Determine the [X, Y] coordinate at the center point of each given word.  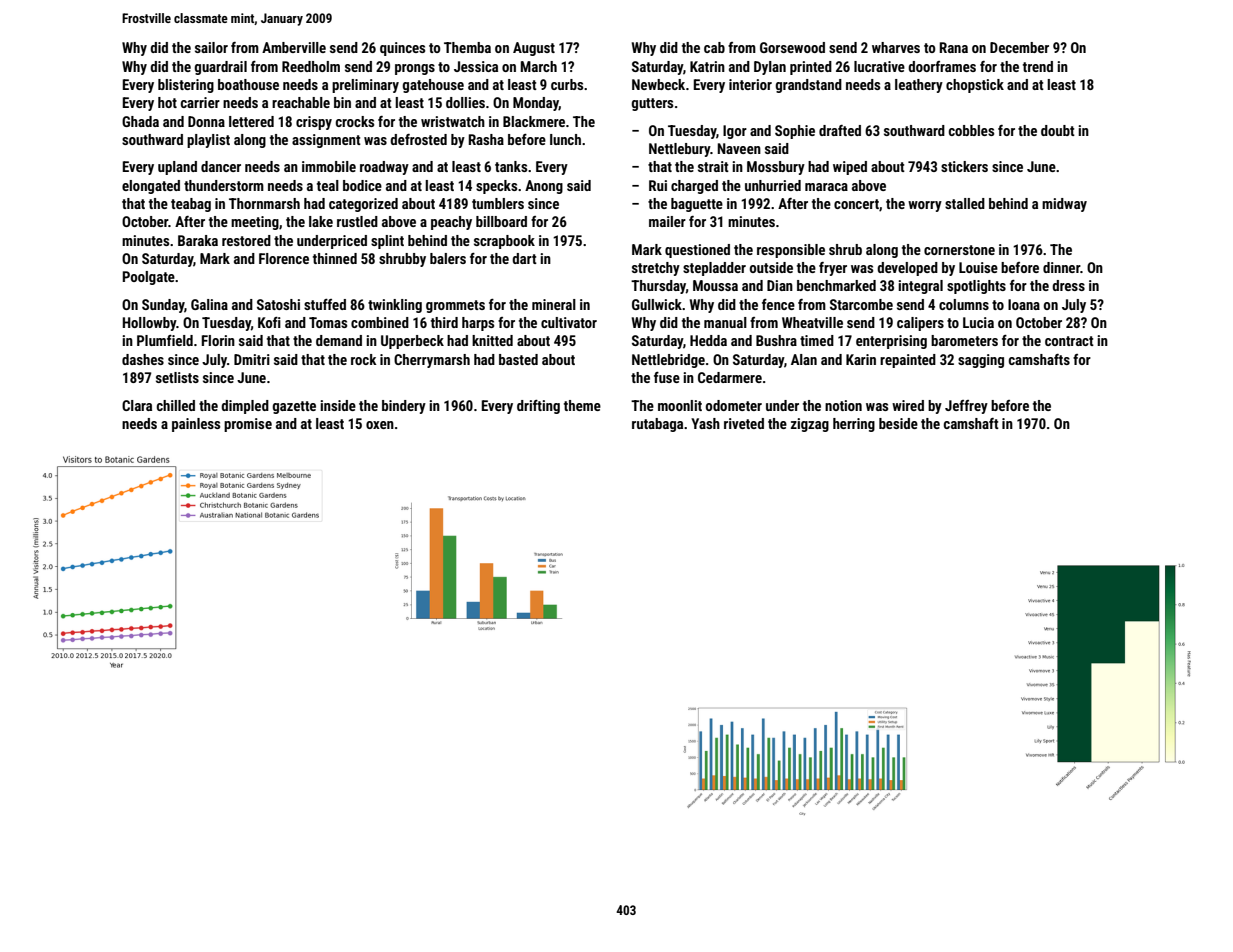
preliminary [365, 86]
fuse [667, 377]
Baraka [198, 240]
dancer [221, 166]
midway [1064, 205]
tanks [511, 166]
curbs [567, 84]
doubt [1058, 130]
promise [248, 425]
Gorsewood [792, 47]
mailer [667, 221]
